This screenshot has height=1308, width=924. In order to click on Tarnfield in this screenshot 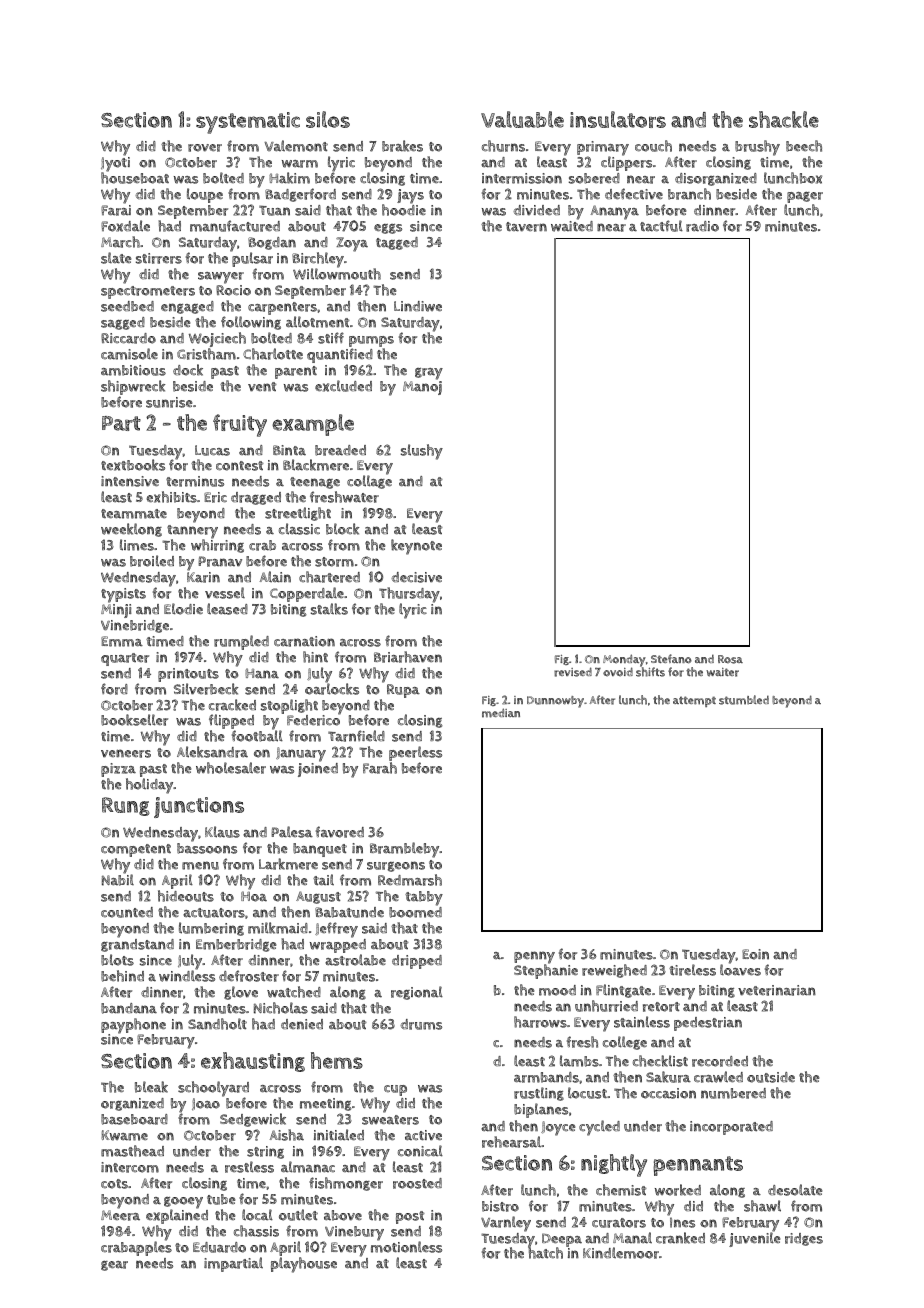, I will do `click(356, 736)`.
